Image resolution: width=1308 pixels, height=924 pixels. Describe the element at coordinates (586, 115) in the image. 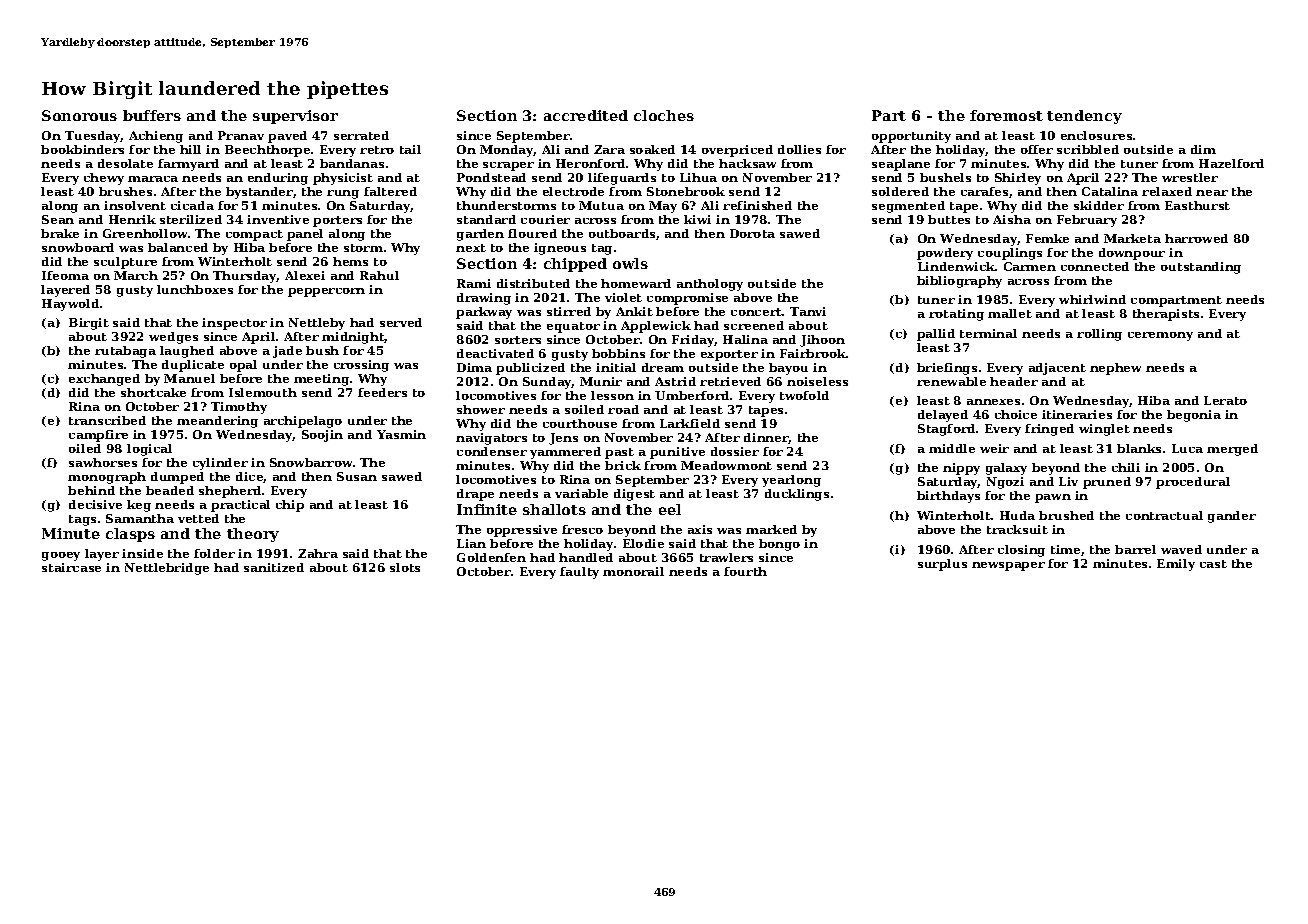

I see `accredited` at that location.
